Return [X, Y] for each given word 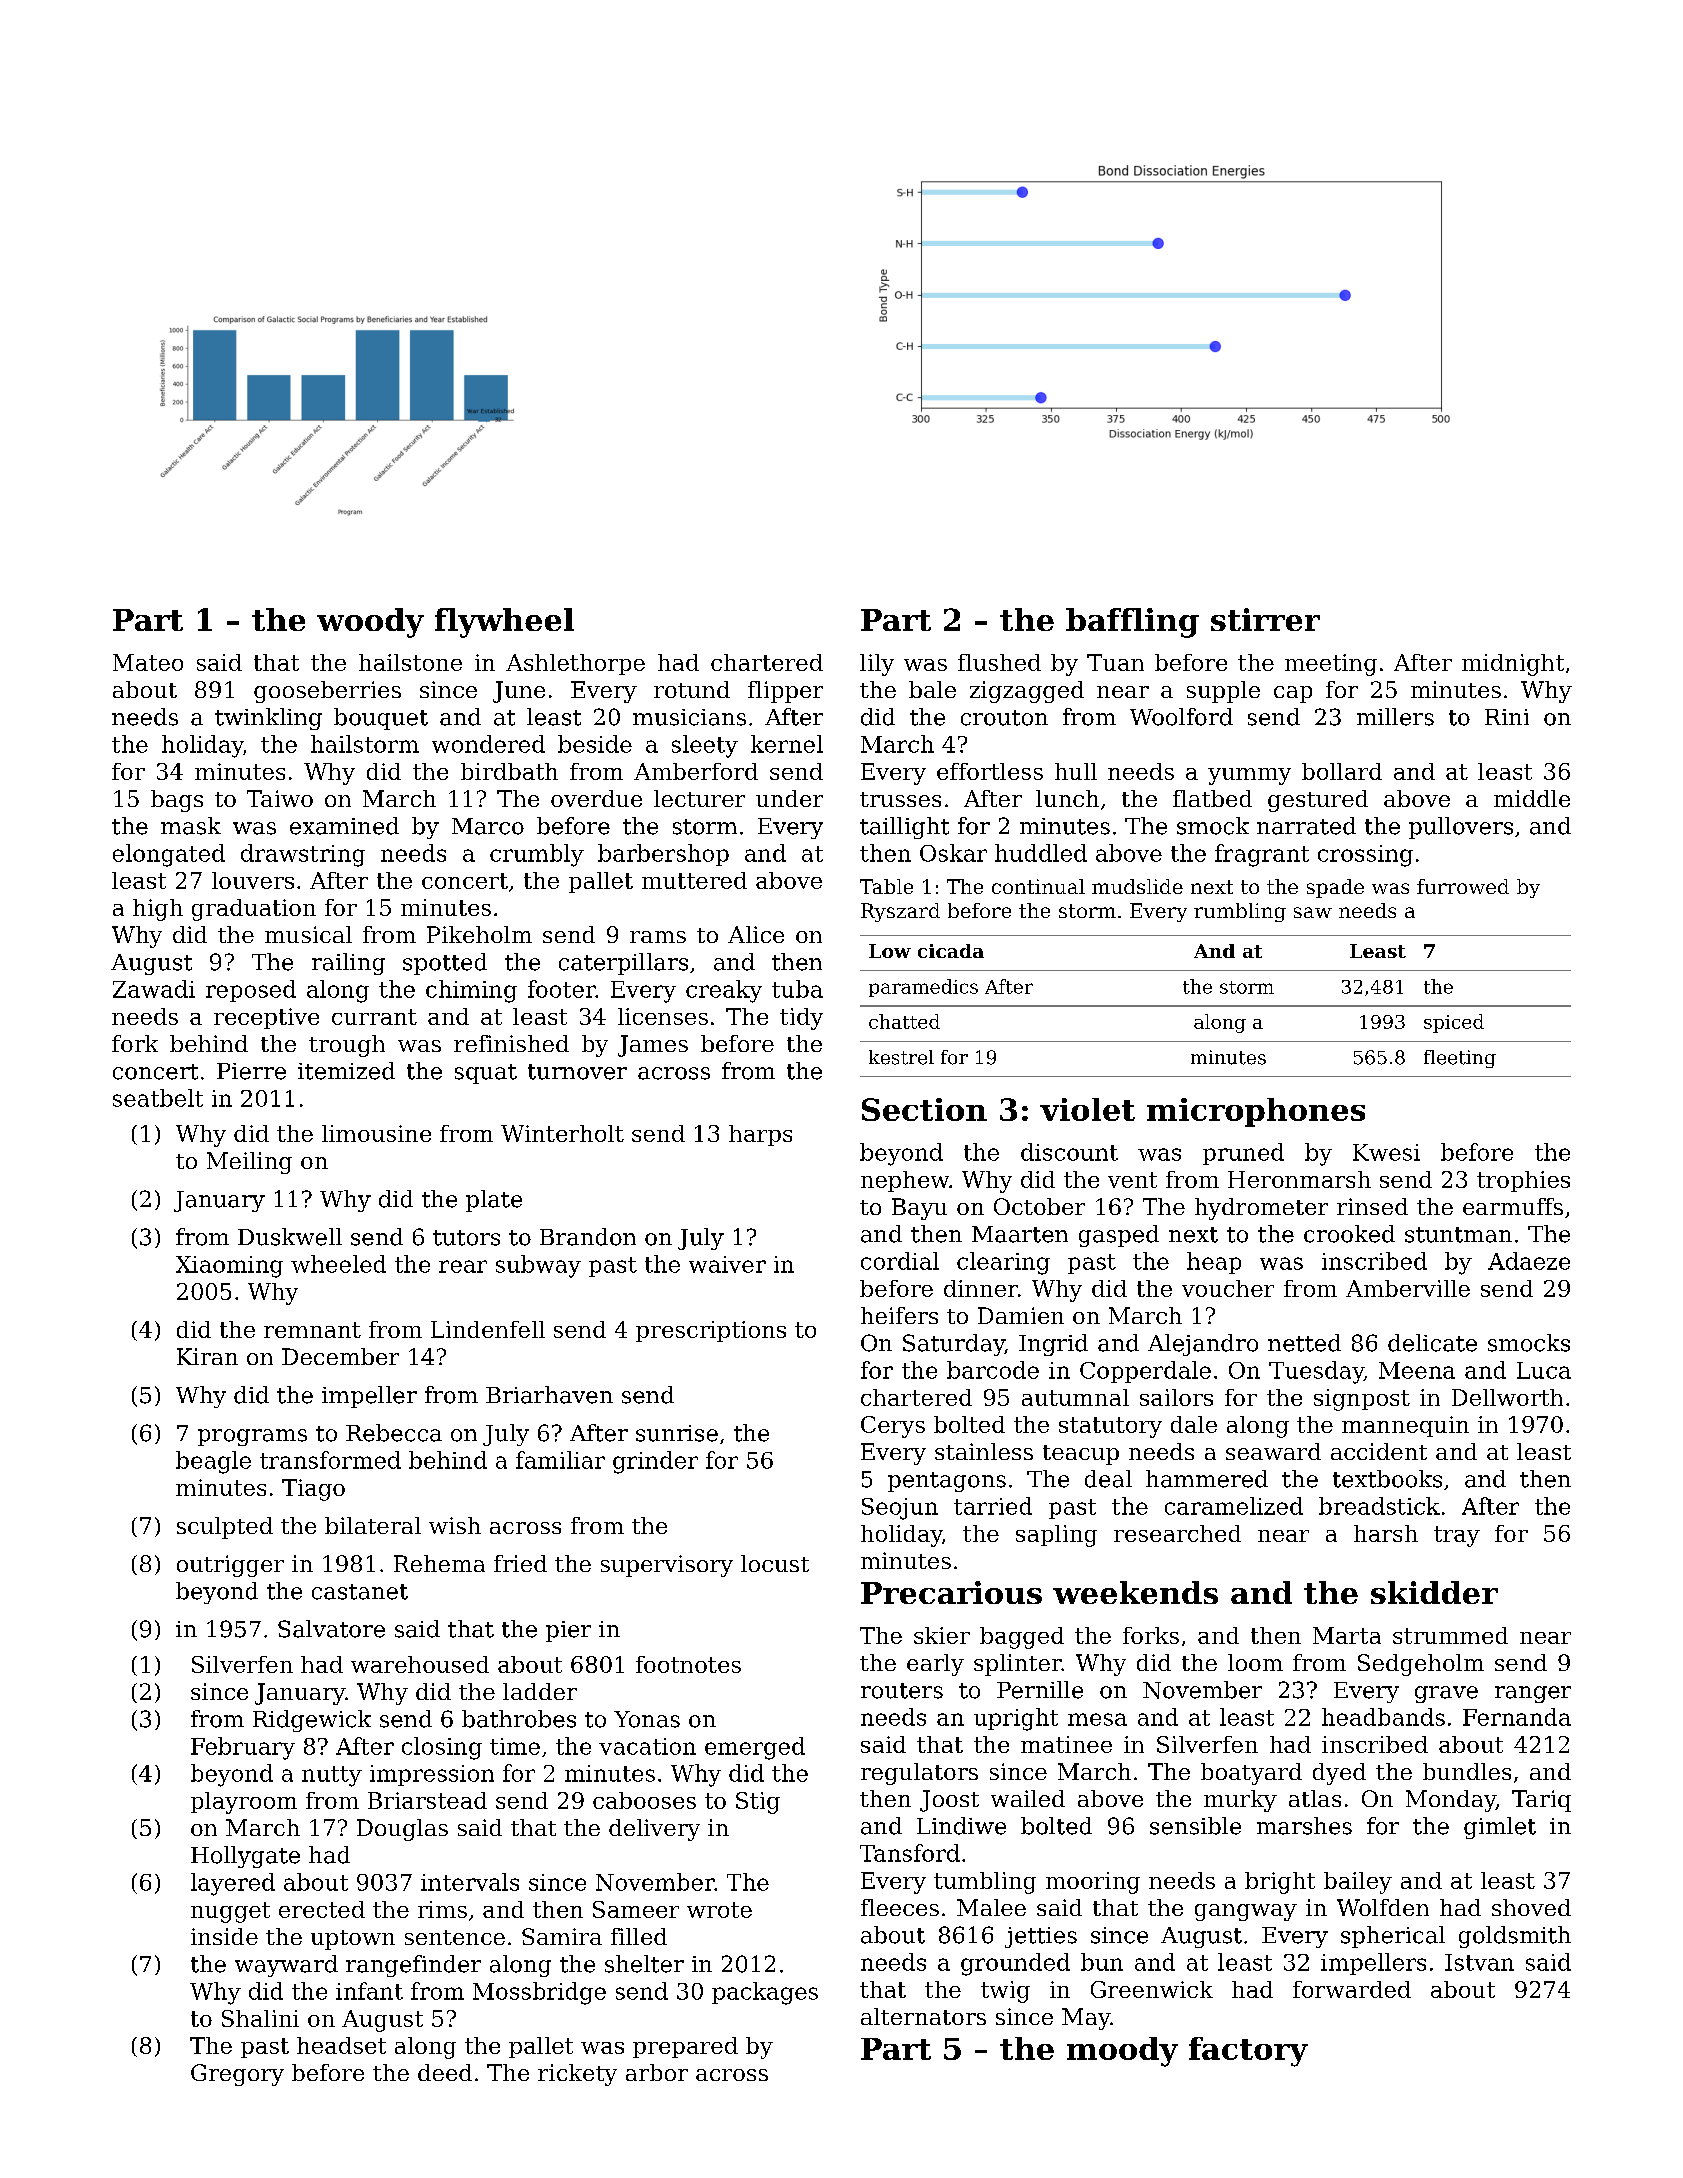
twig [1005, 1992]
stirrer [1265, 619]
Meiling [249, 1163]
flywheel [504, 623]
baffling [1132, 623]
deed [445, 2072]
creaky [724, 991]
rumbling [1240, 912]
